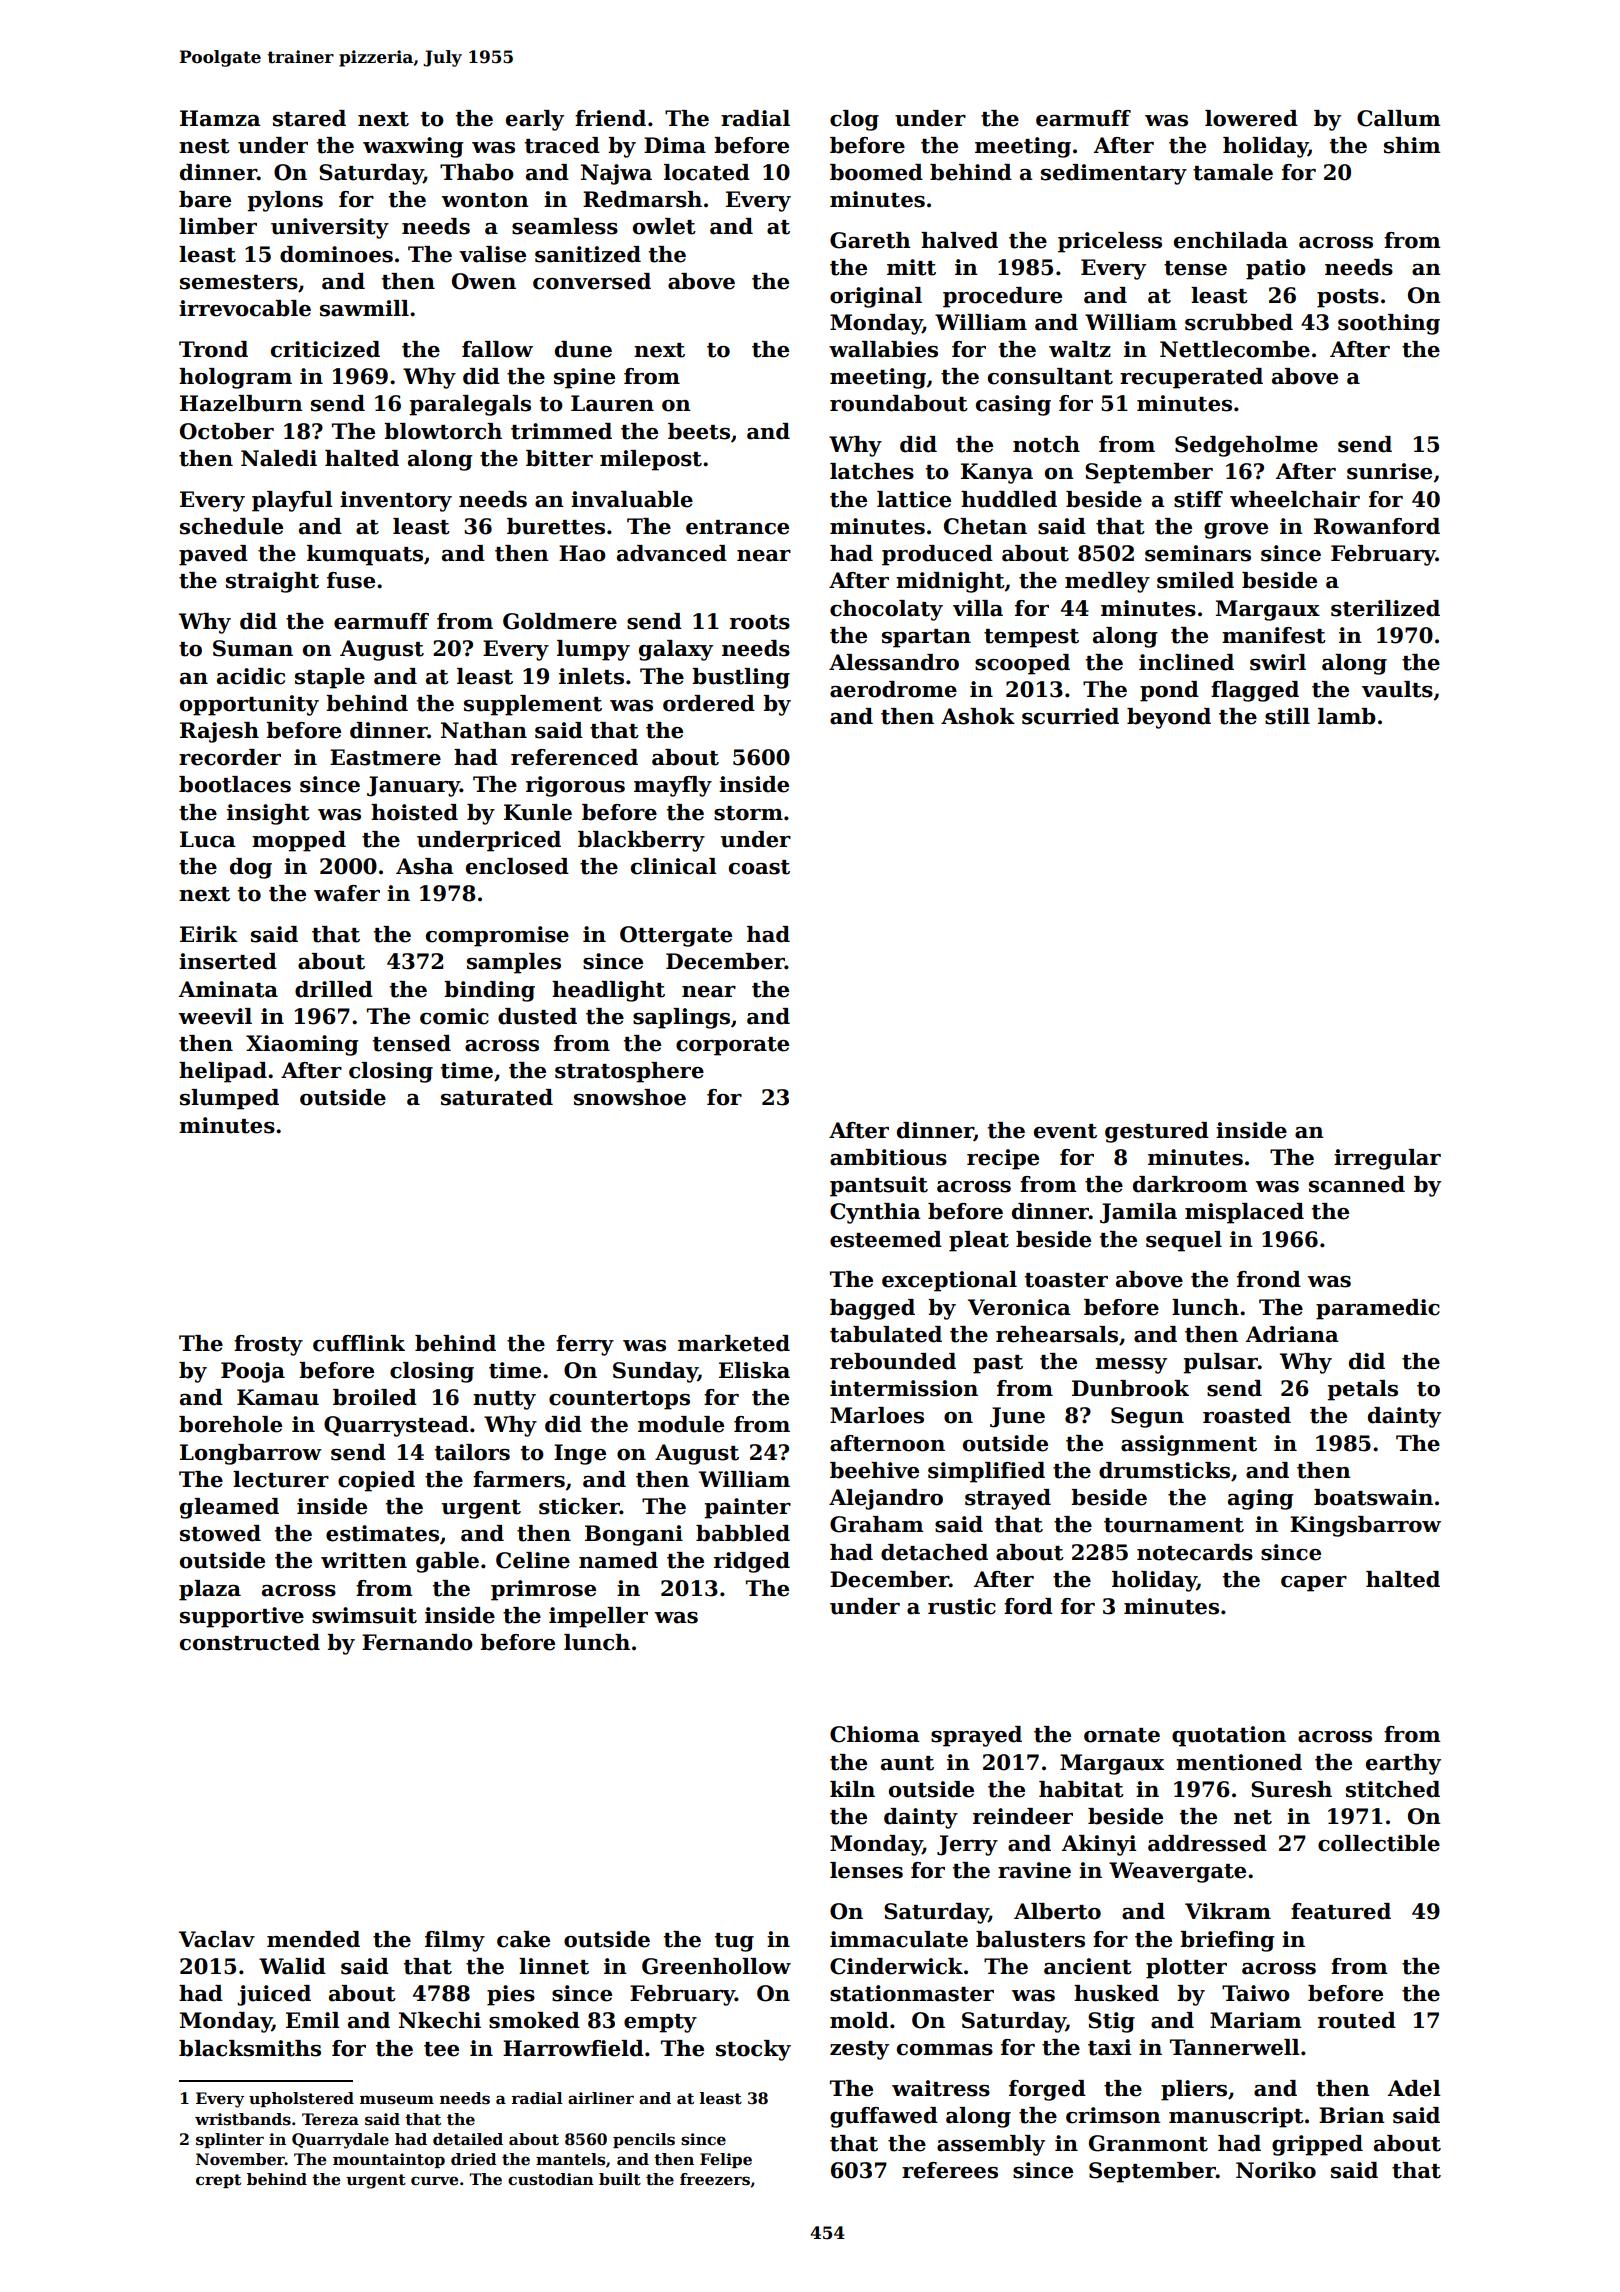  I want to click on built, so click(620, 2179).
